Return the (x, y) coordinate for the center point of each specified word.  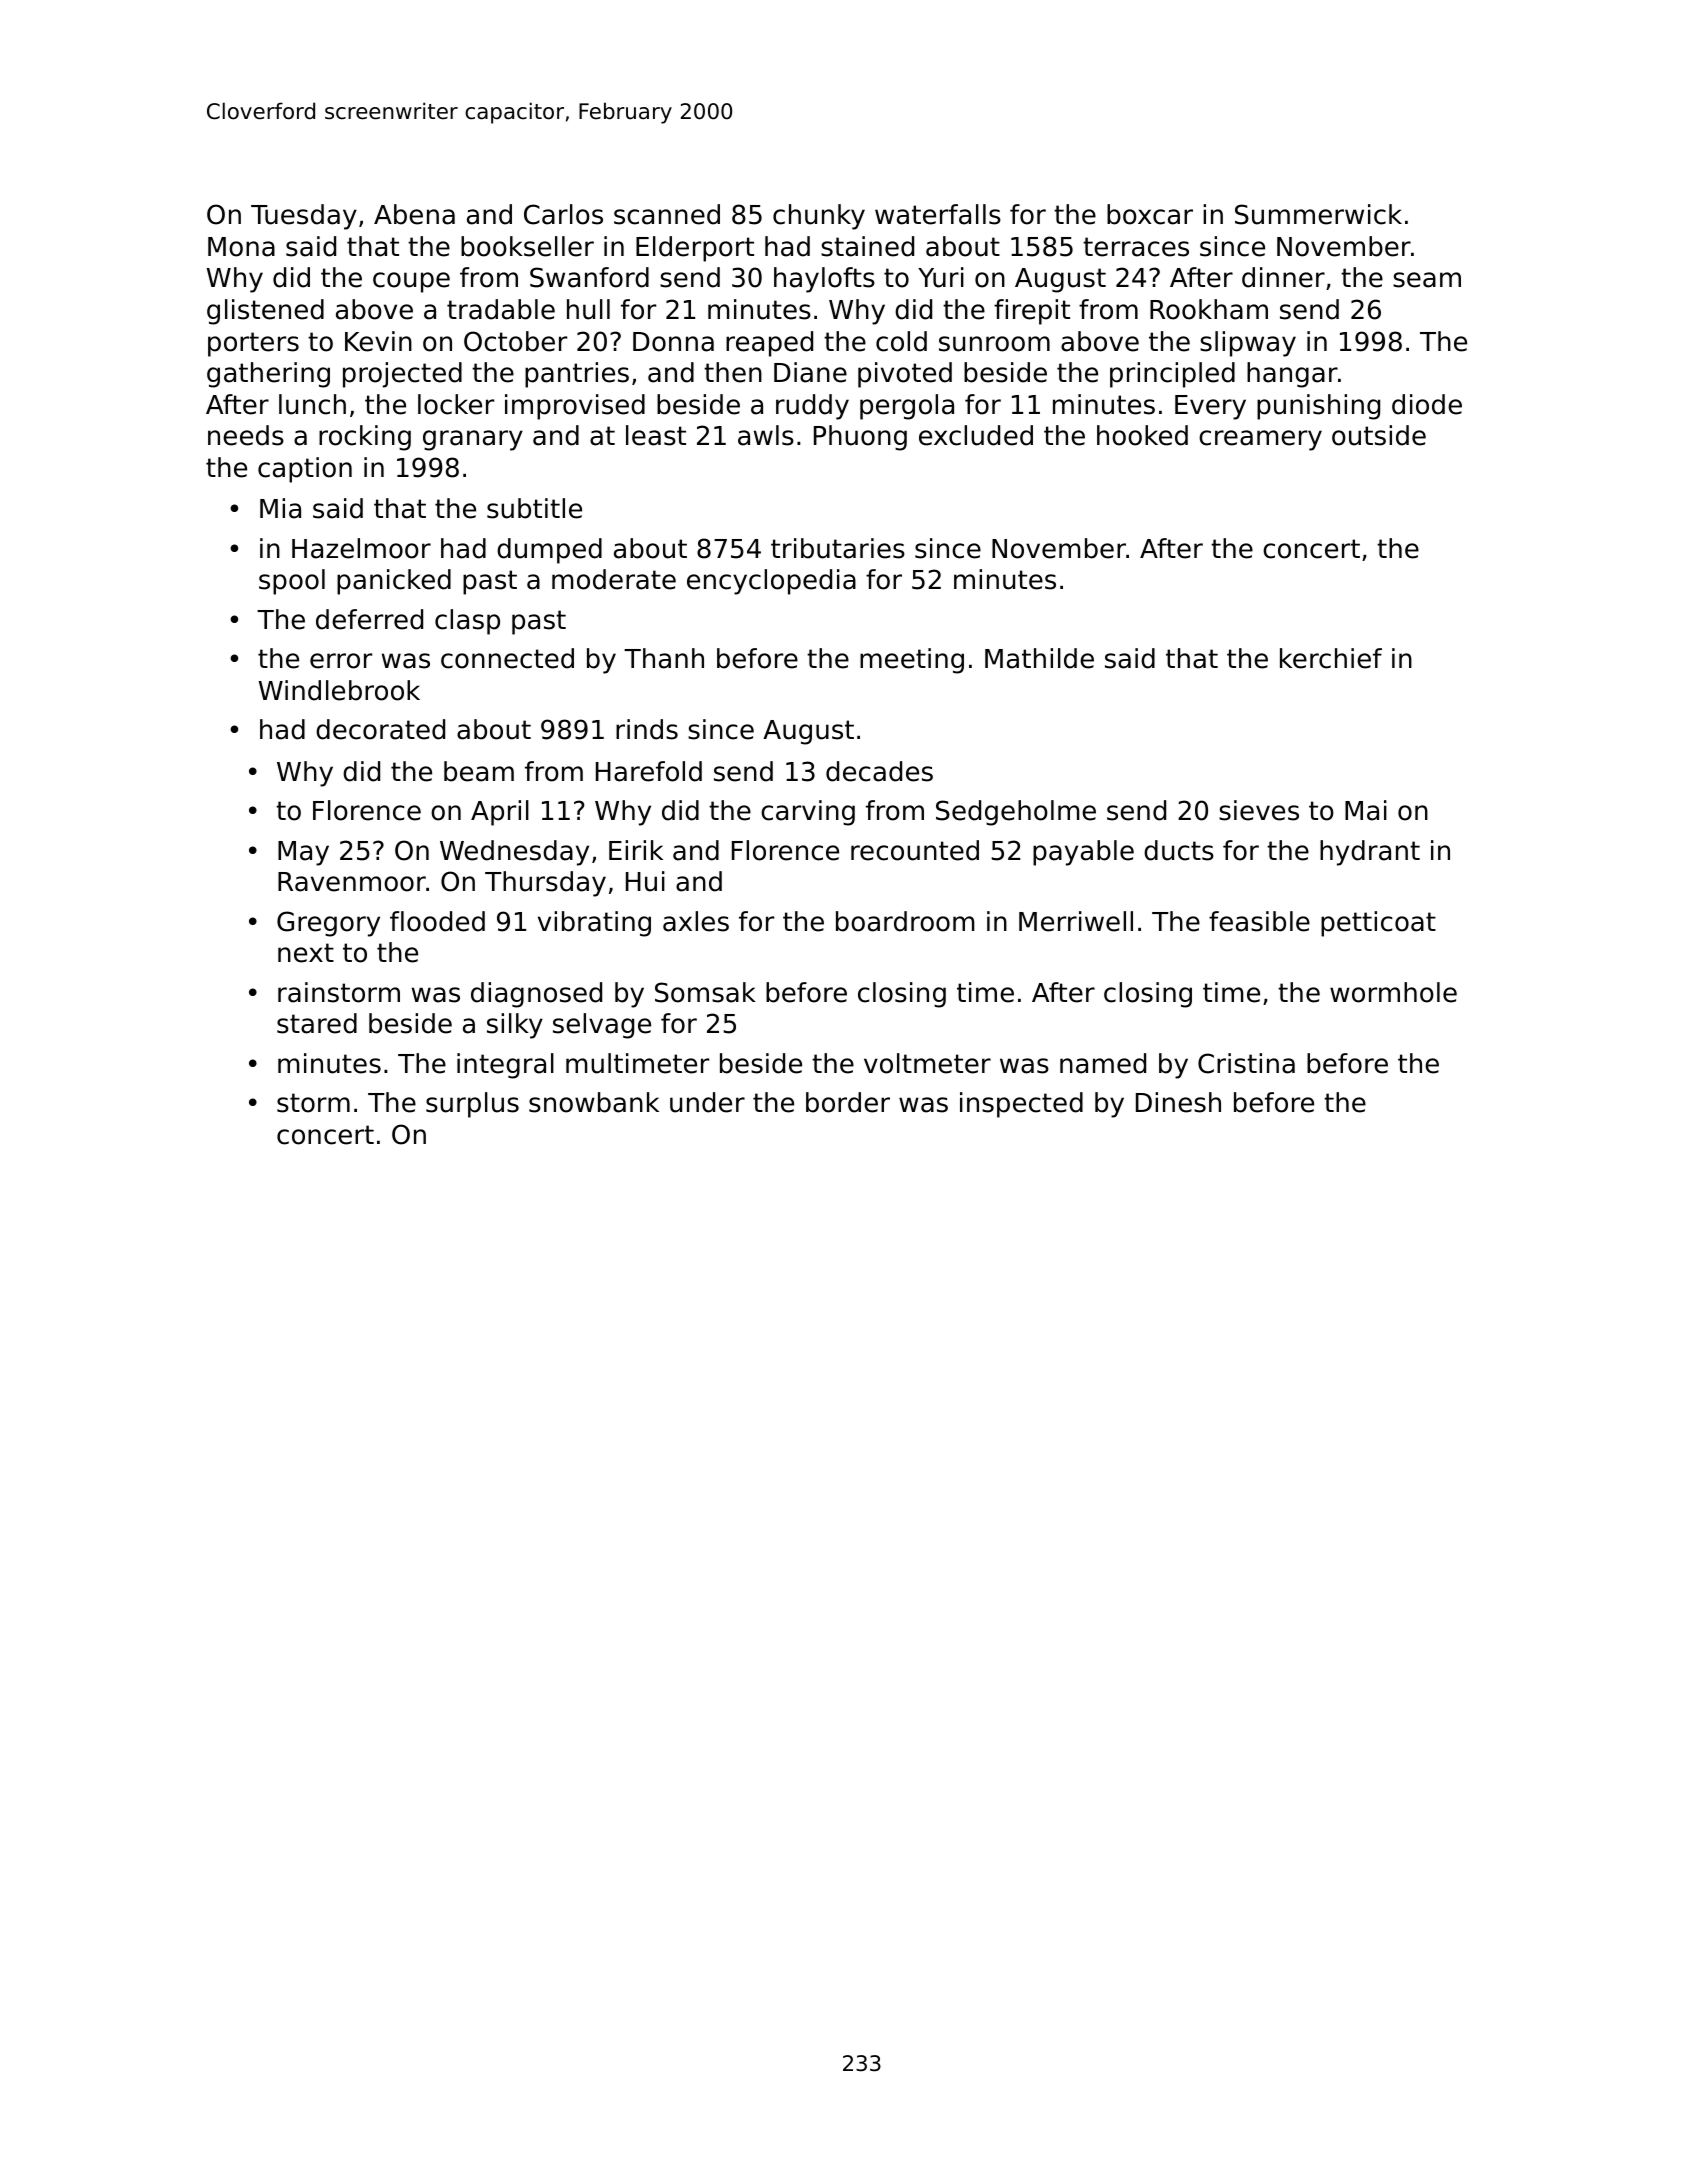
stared (317, 1023)
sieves (1259, 810)
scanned (667, 214)
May (303, 853)
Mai (1366, 810)
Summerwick (1318, 214)
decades (879, 771)
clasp (467, 622)
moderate (614, 579)
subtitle (534, 508)
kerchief (1331, 658)
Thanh (664, 658)
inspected (1021, 1105)
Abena (414, 214)
